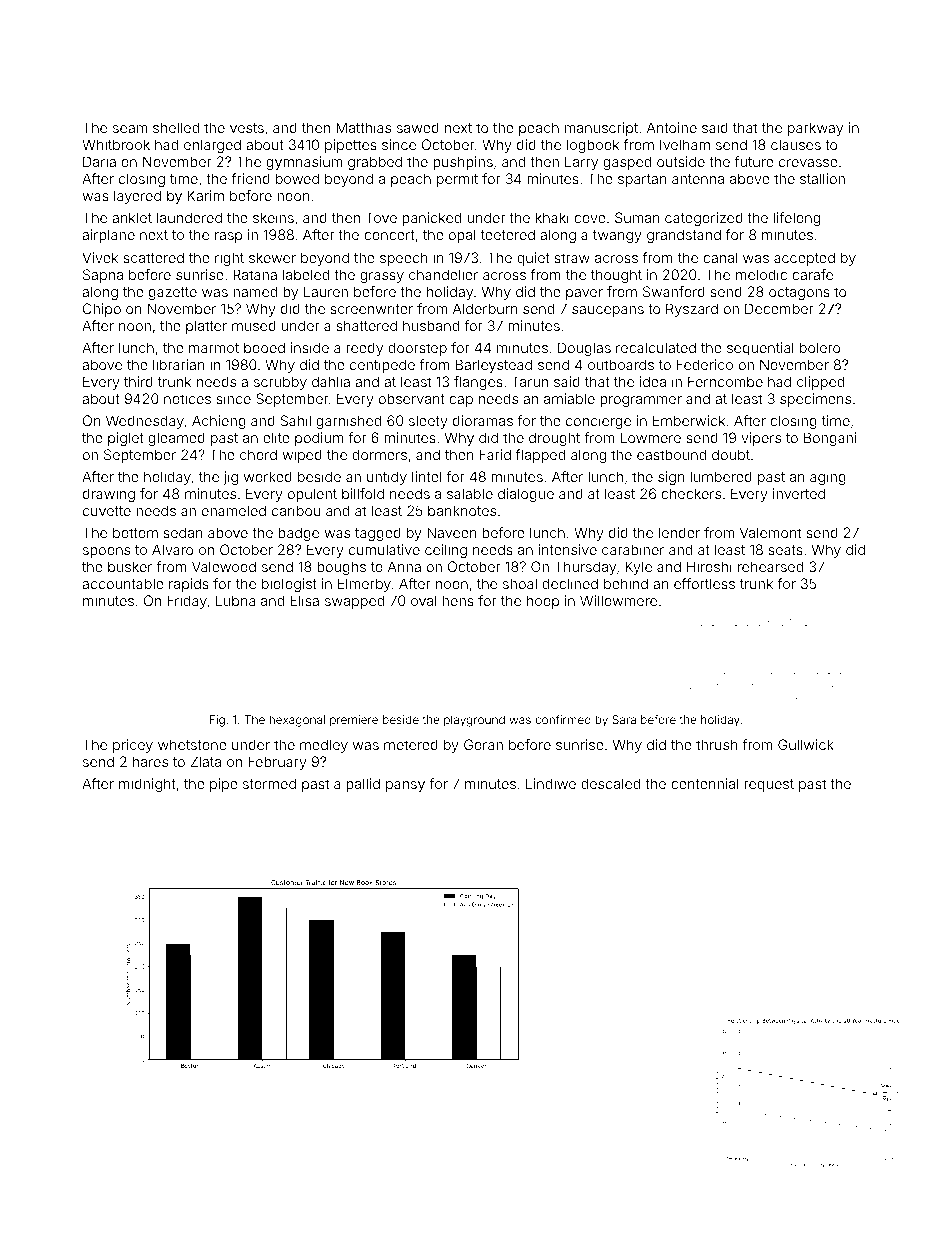  What do you see at coordinates (672, 127) in the image?
I see `Antoine` at bounding box center [672, 127].
